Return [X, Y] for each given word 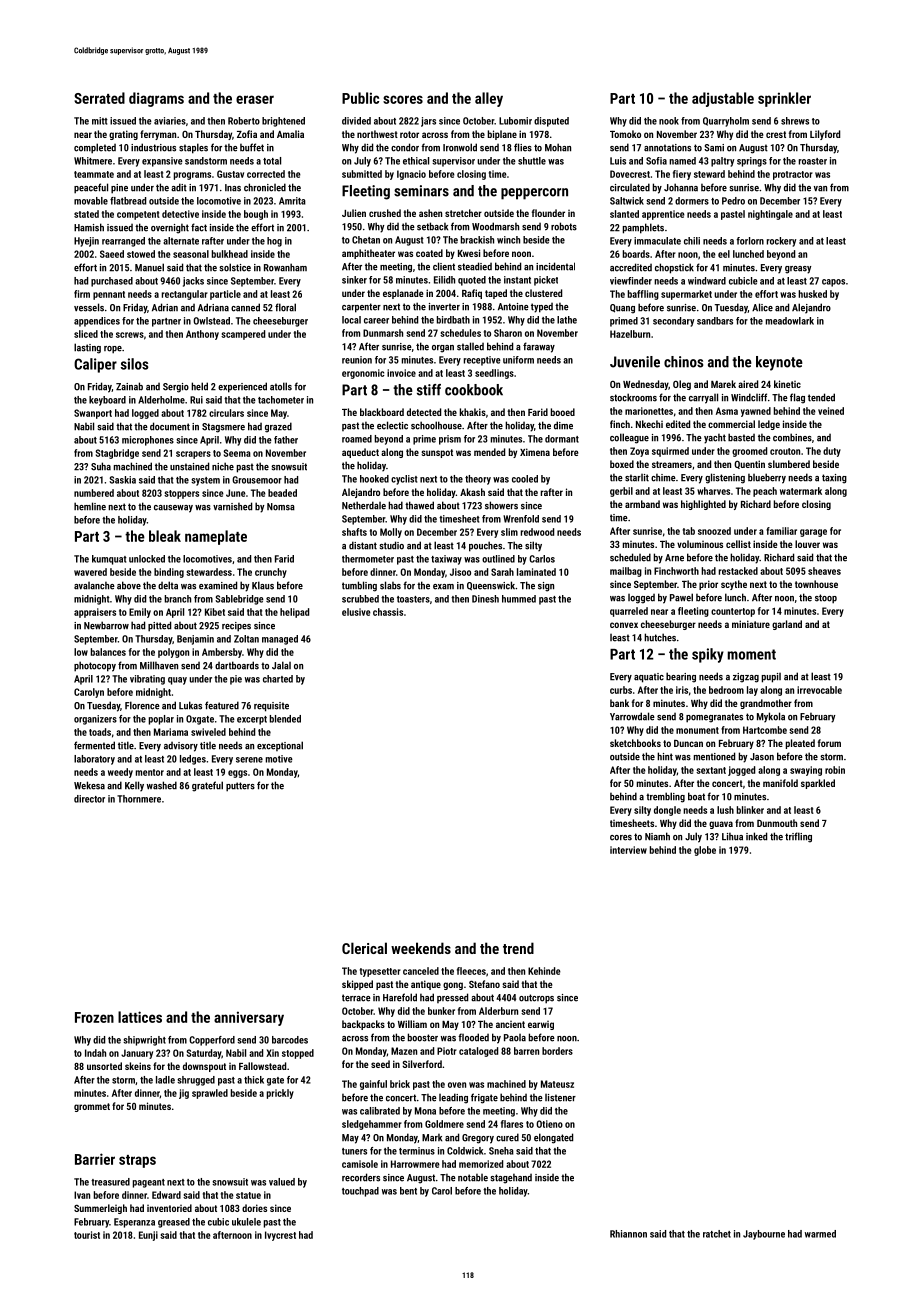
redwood [537, 532]
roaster [813, 161]
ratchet [717, 1234]
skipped [357, 985]
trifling [798, 837]
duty [832, 452]
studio [391, 545]
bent [408, 1191]
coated [429, 253]
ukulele [246, 1222]
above [129, 585]
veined [831, 411]
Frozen [94, 1017]
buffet [252, 147]
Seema [237, 453]
